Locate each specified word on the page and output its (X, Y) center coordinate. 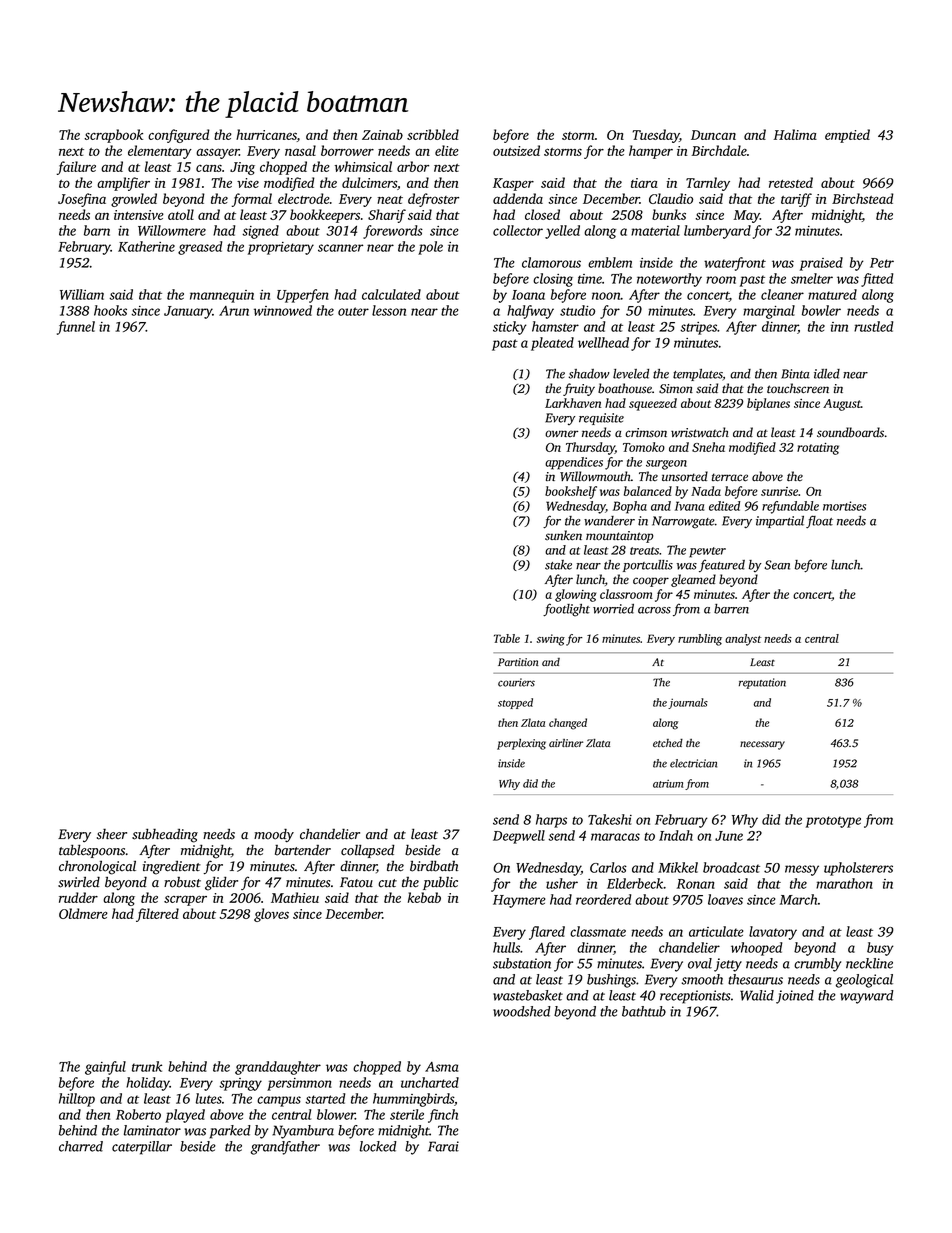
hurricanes (266, 134)
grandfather (285, 1148)
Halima (795, 134)
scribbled (433, 134)
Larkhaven (573, 403)
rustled (873, 326)
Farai (443, 1146)
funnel (76, 328)
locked (378, 1146)
